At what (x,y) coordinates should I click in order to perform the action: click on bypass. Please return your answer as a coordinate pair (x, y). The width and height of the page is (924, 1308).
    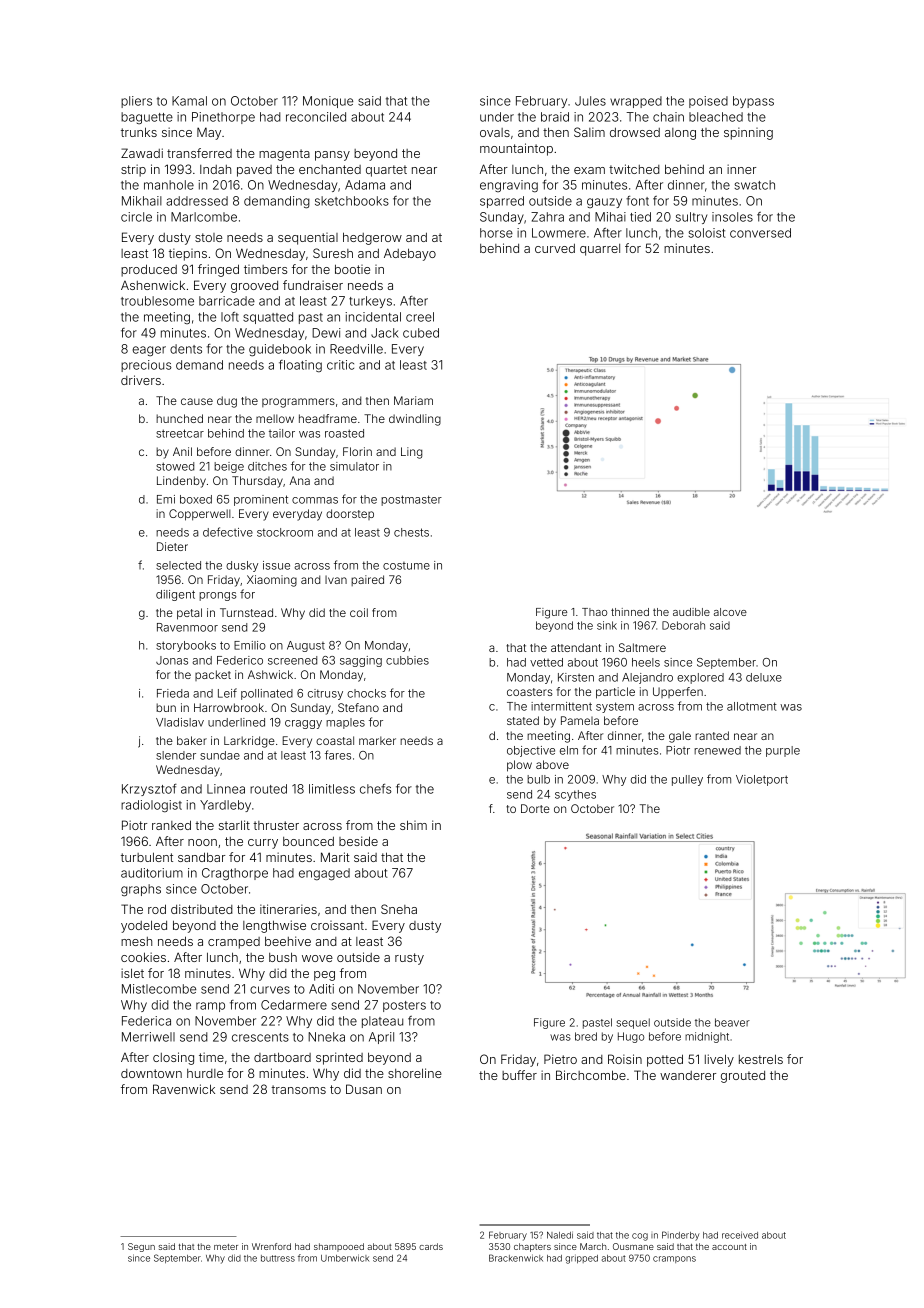
    Looking at the image, I should click on (753, 102).
